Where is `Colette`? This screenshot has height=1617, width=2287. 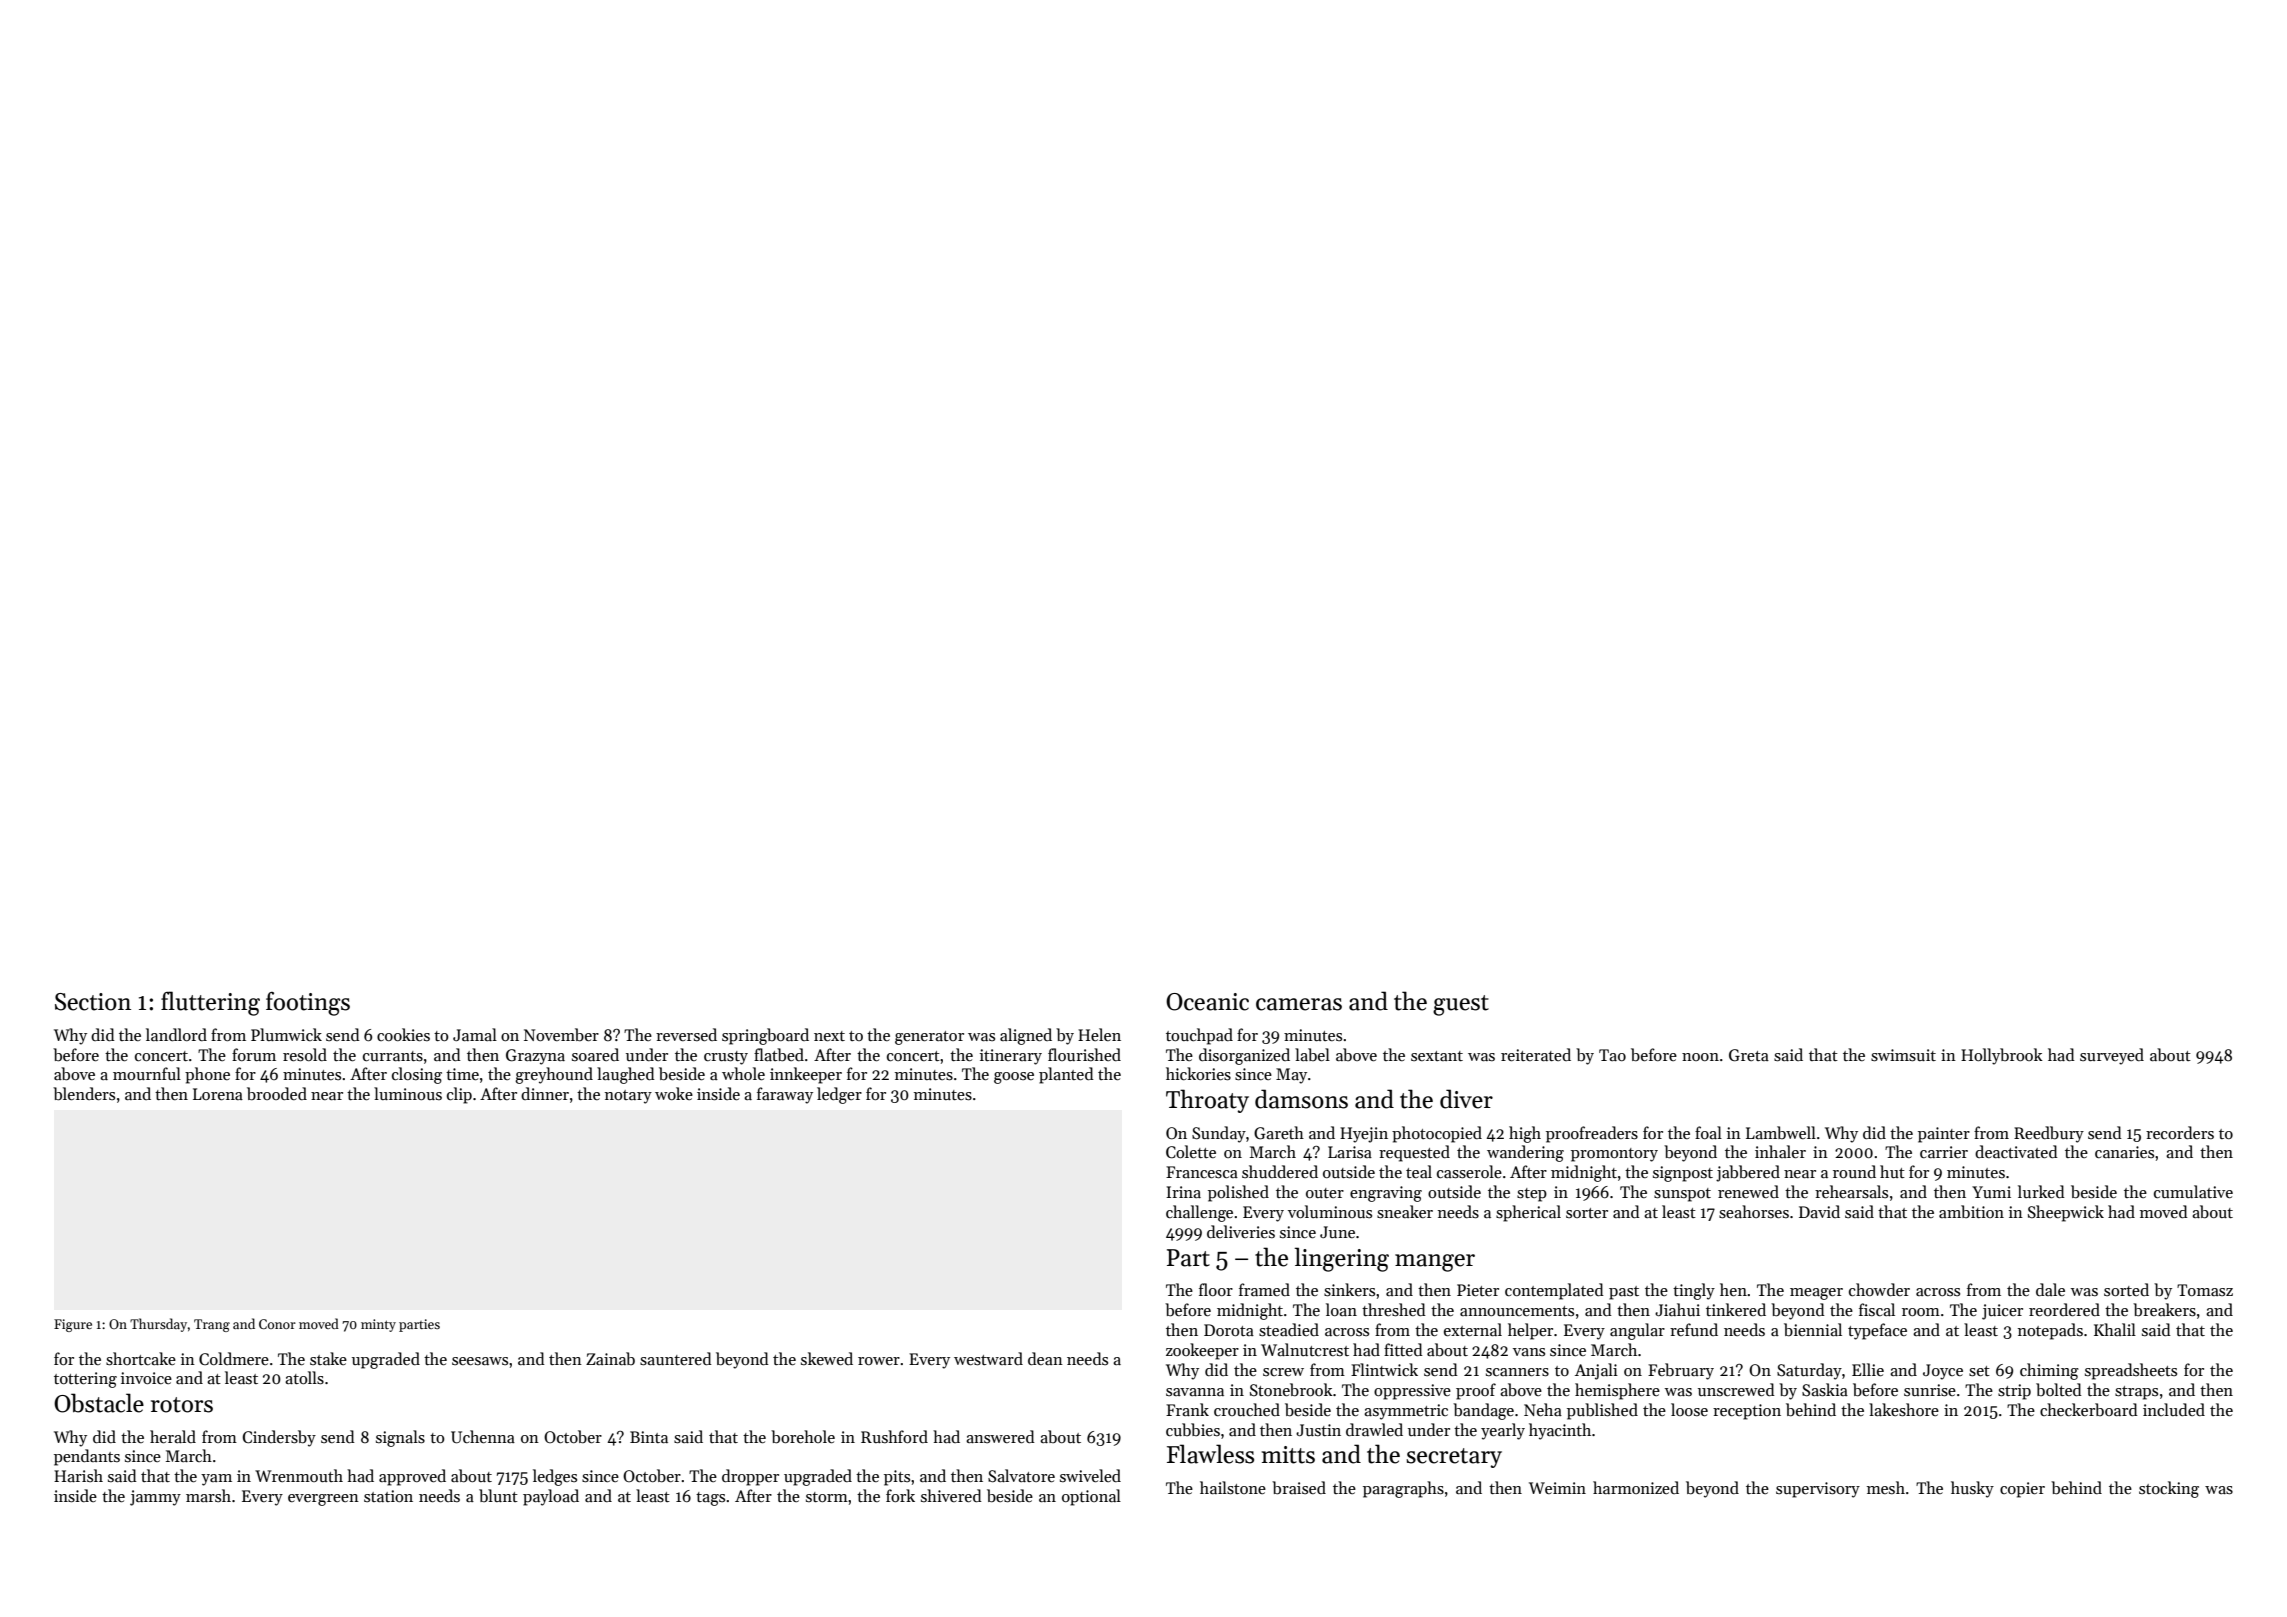 Colette is located at coordinates (1191, 1151).
